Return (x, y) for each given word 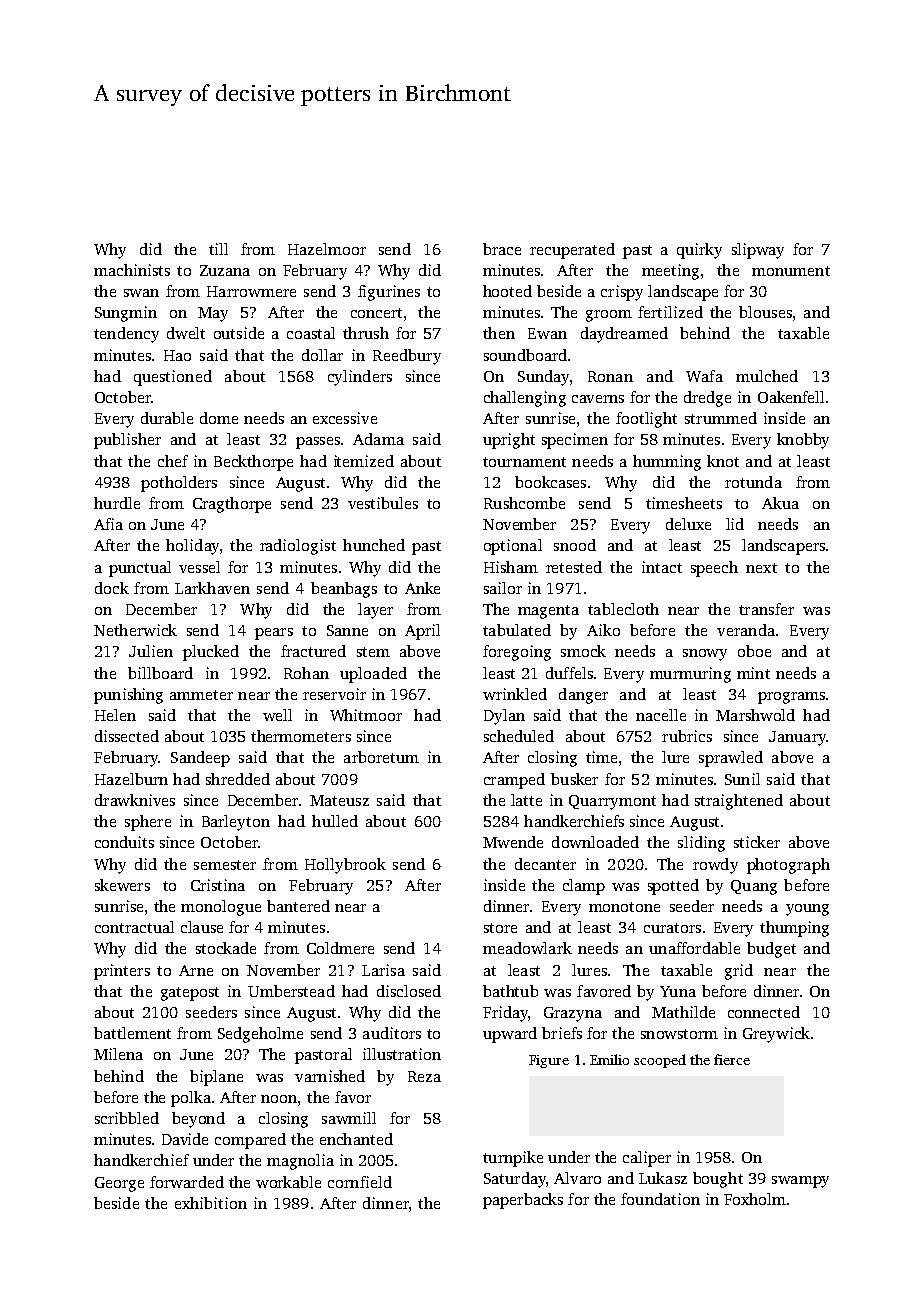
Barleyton (236, 823)
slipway (758, 251)
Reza (424, 1076)
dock (112, 588)
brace (502, 249)
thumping (794, 929)
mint (753, 673)
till (218, 249)
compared (250, 1141)
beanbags (344, 590)
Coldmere (340, 948)
